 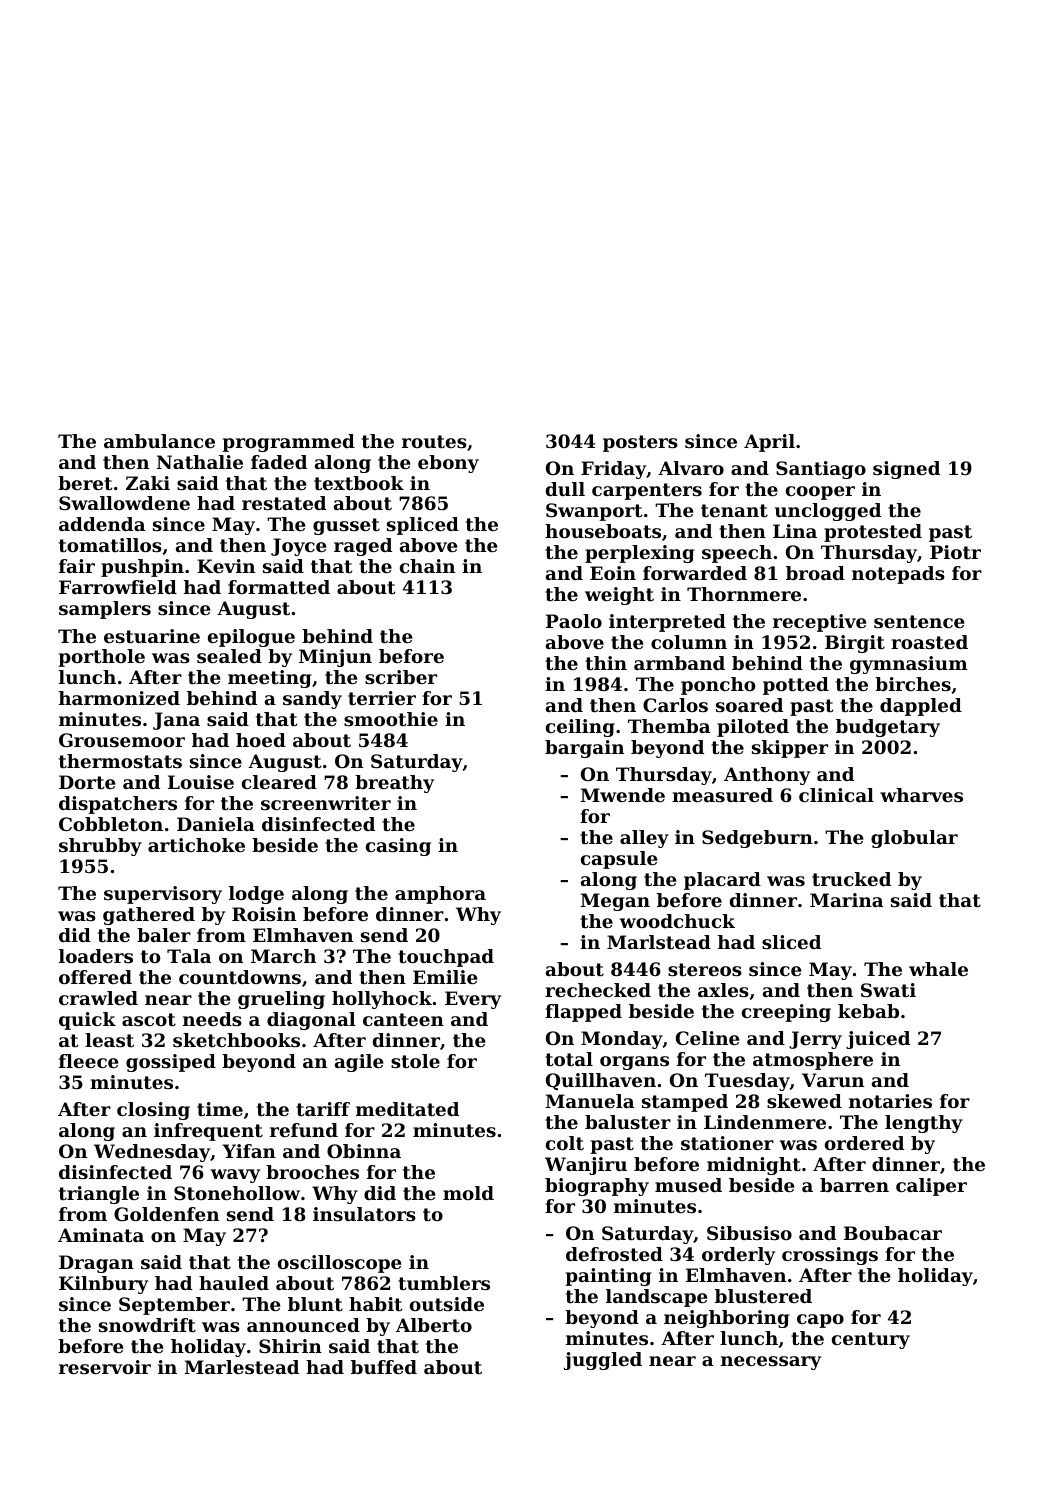 What do you see at coordinates (159, 441) in the screenshot?
I see `ambulance` at bounding box center [159, 441].
